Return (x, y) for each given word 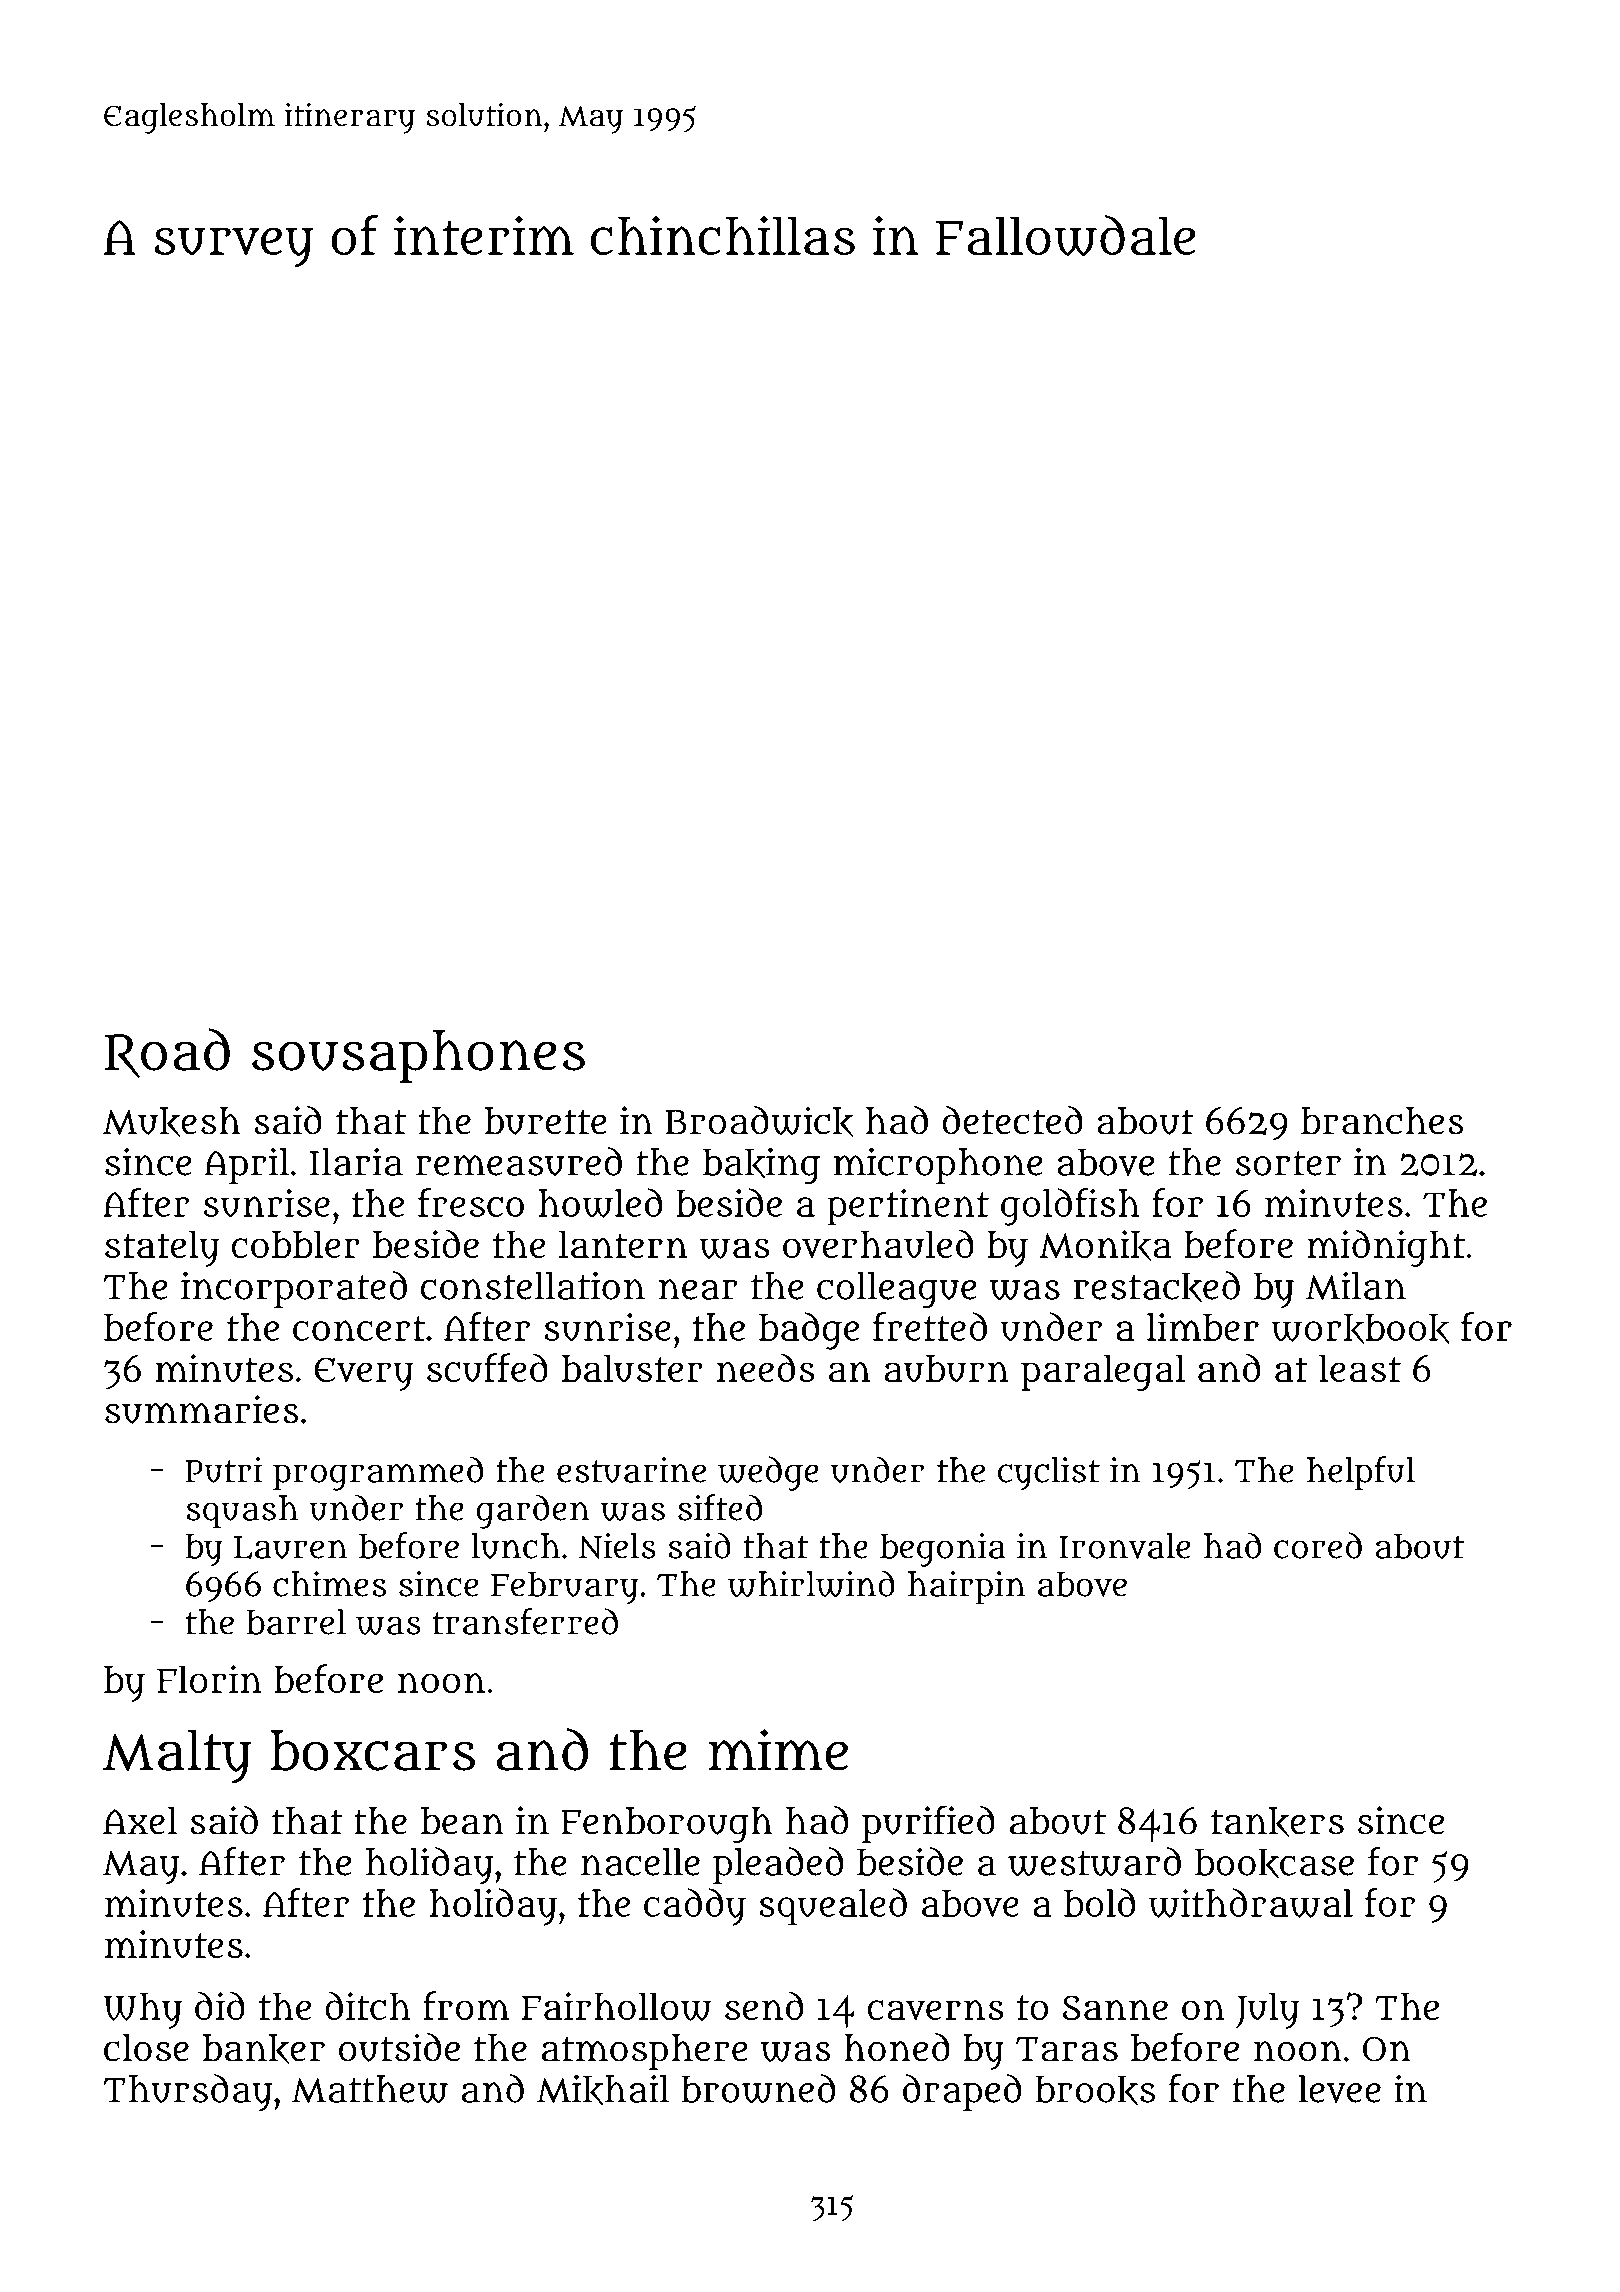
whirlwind (811, 1583)
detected (1012, 1120)
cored (1318, 1545)
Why (143, 2010)
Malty (177, 1757)
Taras (1067, 2049)
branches (1382, 1121)
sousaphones (418, 1056)
